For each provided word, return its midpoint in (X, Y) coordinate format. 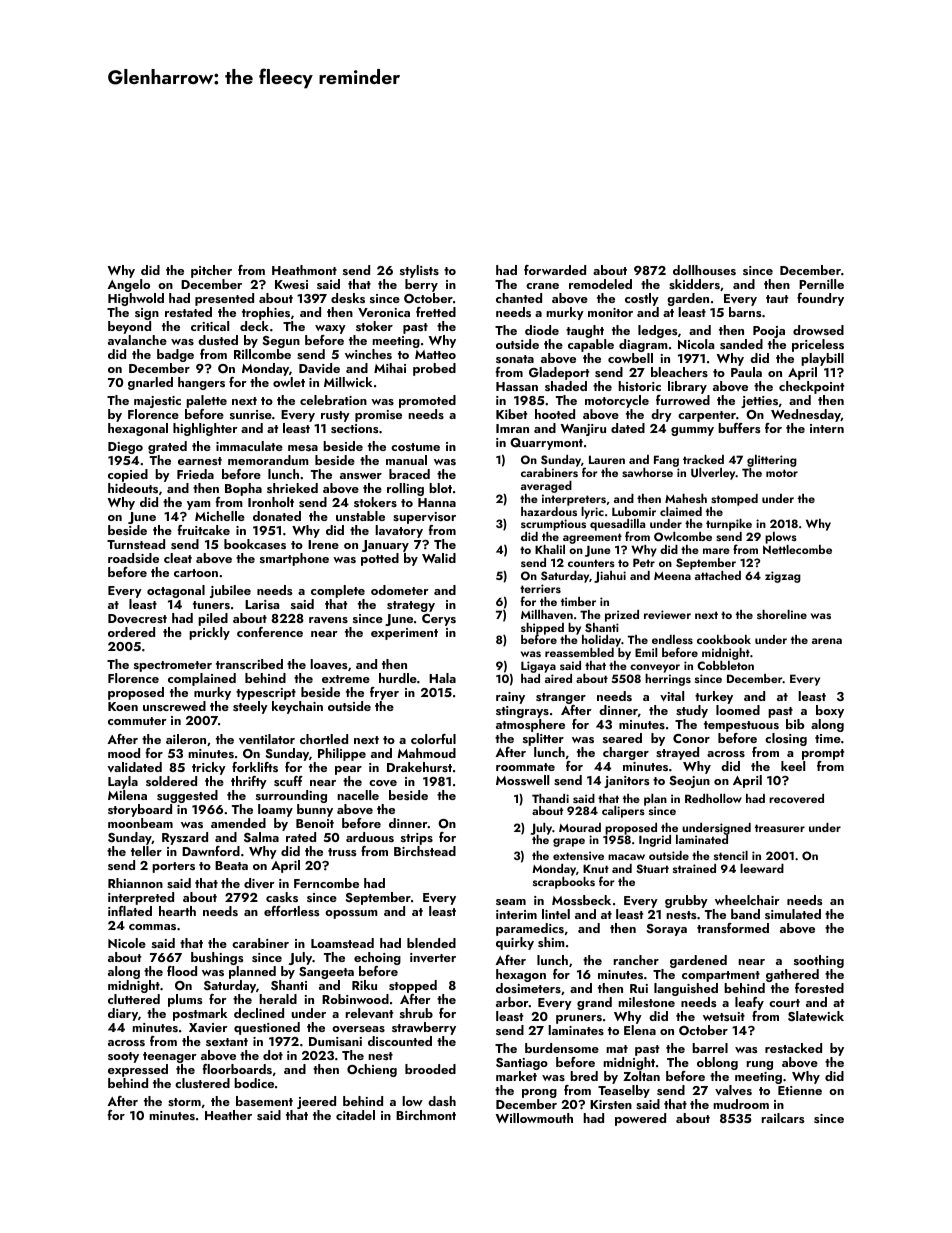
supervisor (424, 518)
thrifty (249, 782)
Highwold (136, 299)
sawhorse (647, 472)
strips (417, 839)
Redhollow (713, 798)
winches (368, 354)
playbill (822, 359)
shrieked (292, 488)
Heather (228, 1115)
